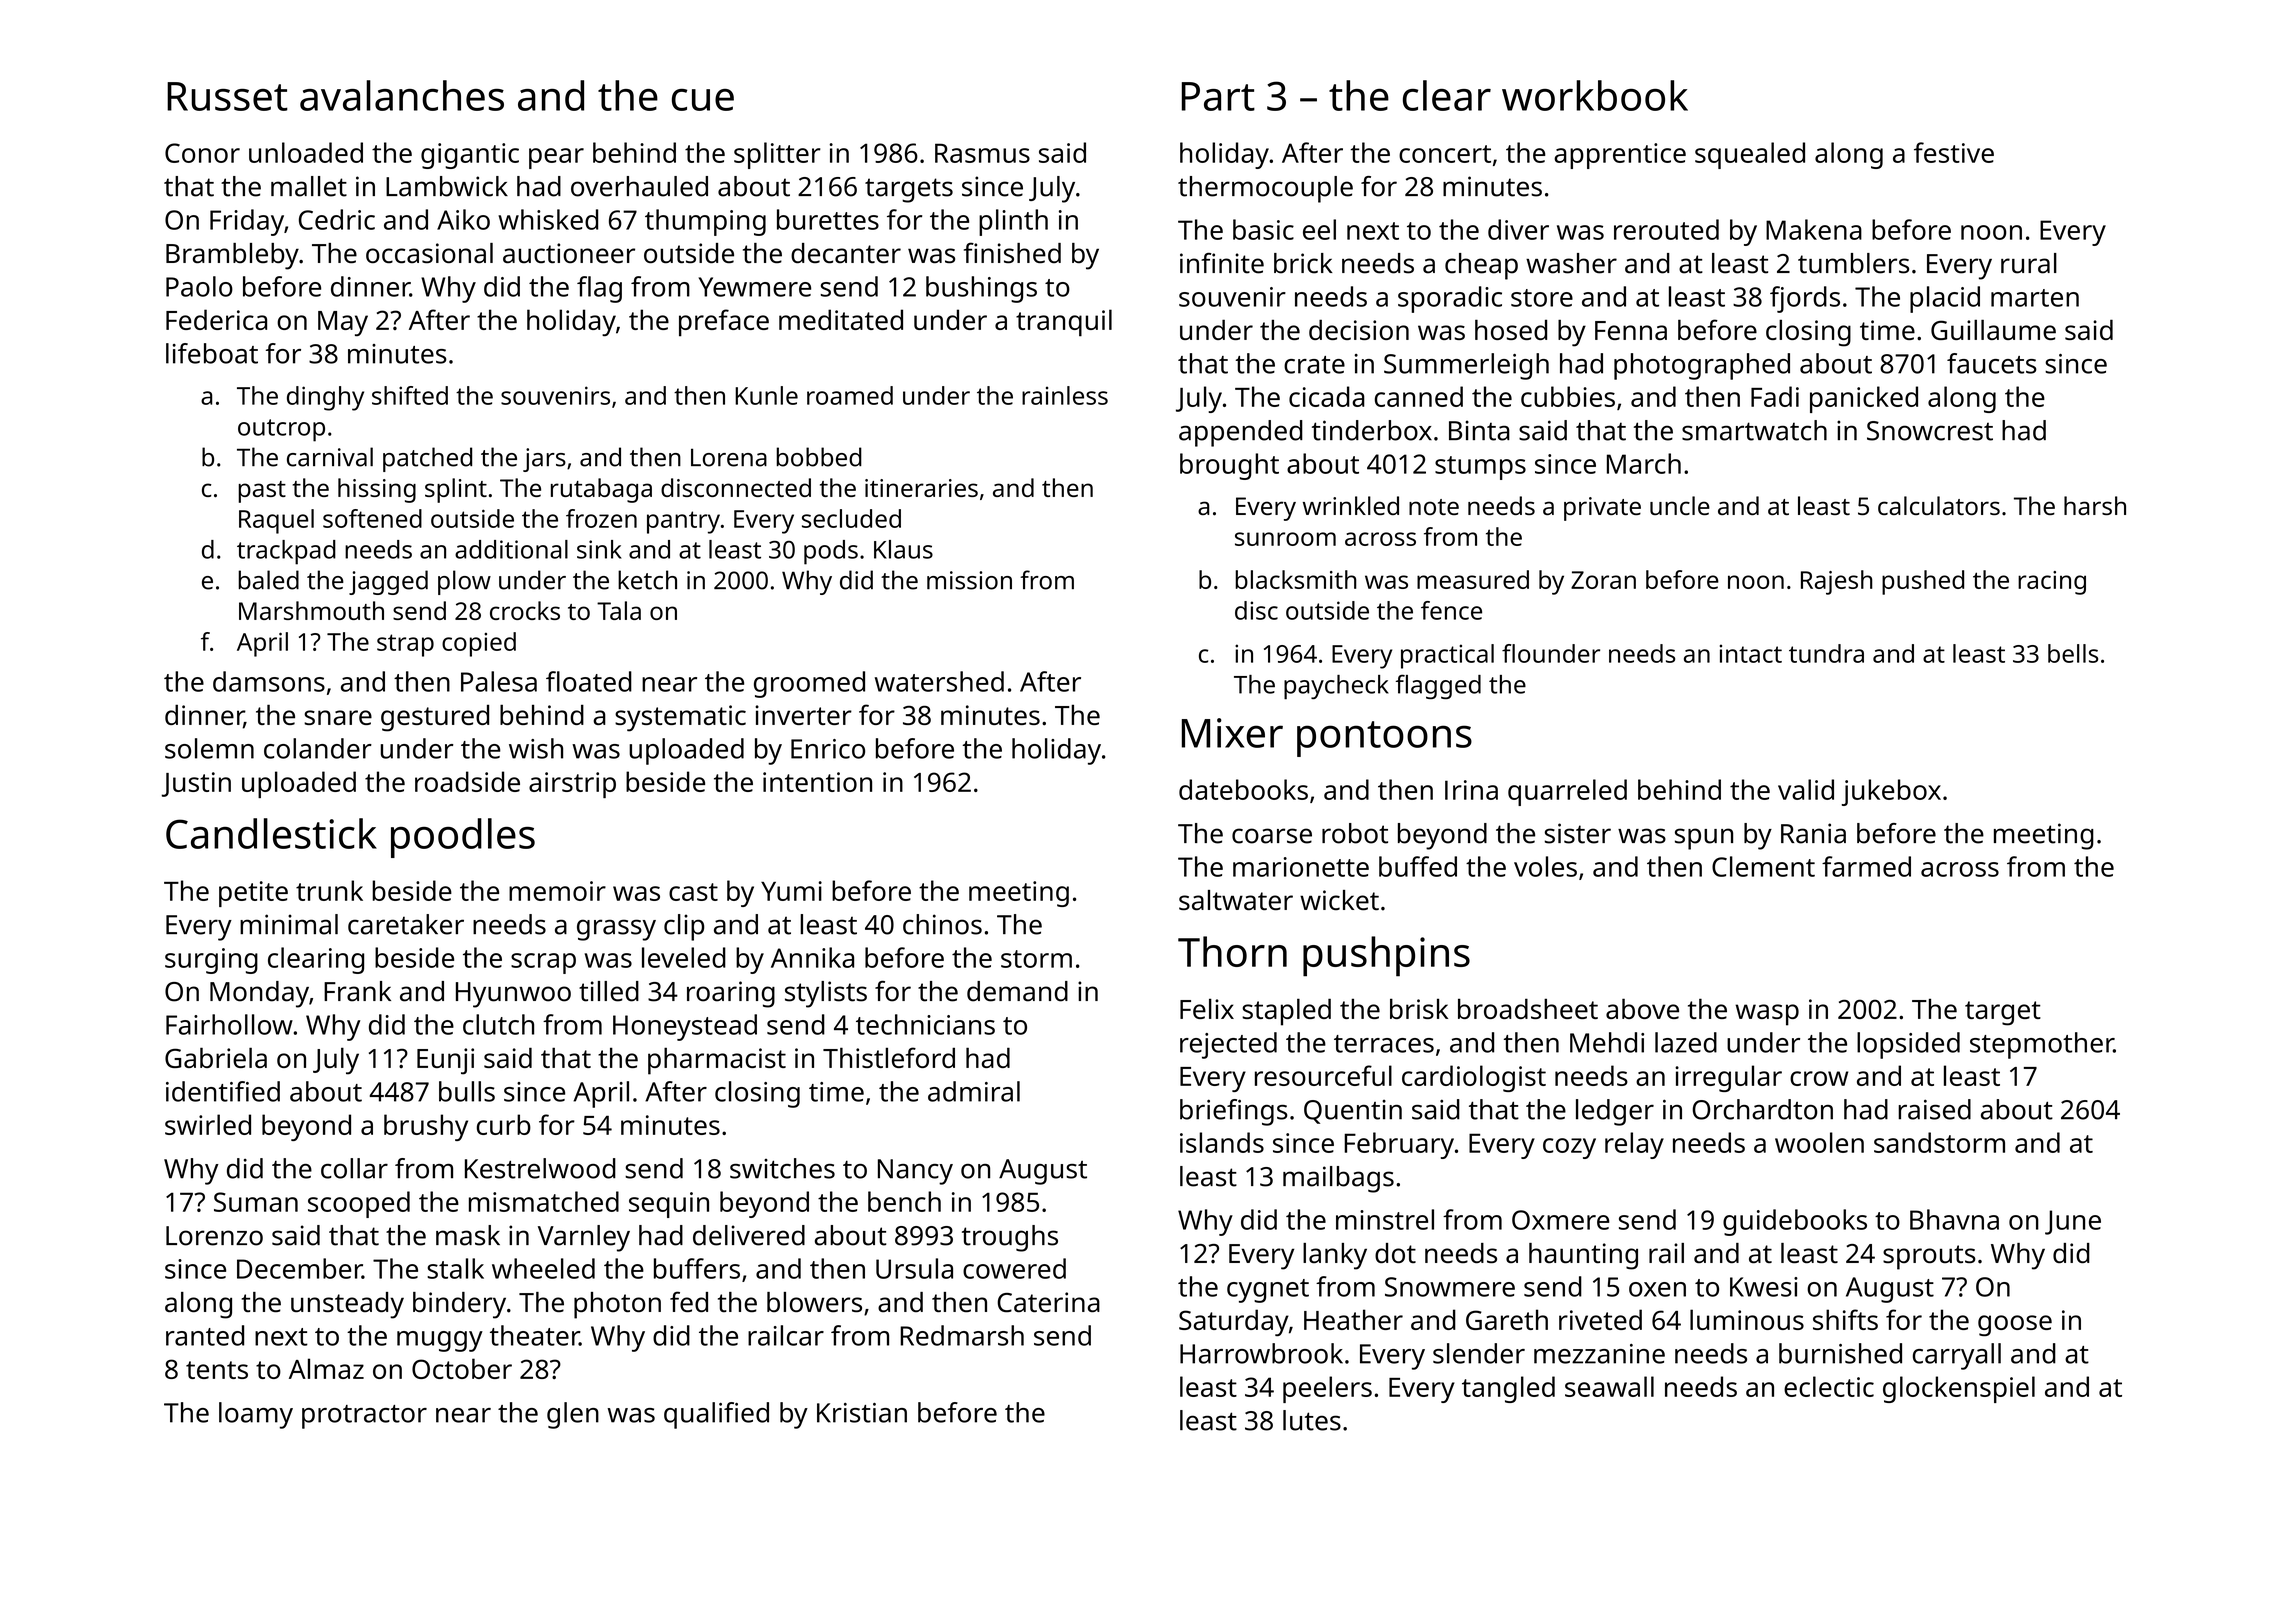 This image has width=2292, height=1620. I want to click on protractor, so click(364, 1417).
